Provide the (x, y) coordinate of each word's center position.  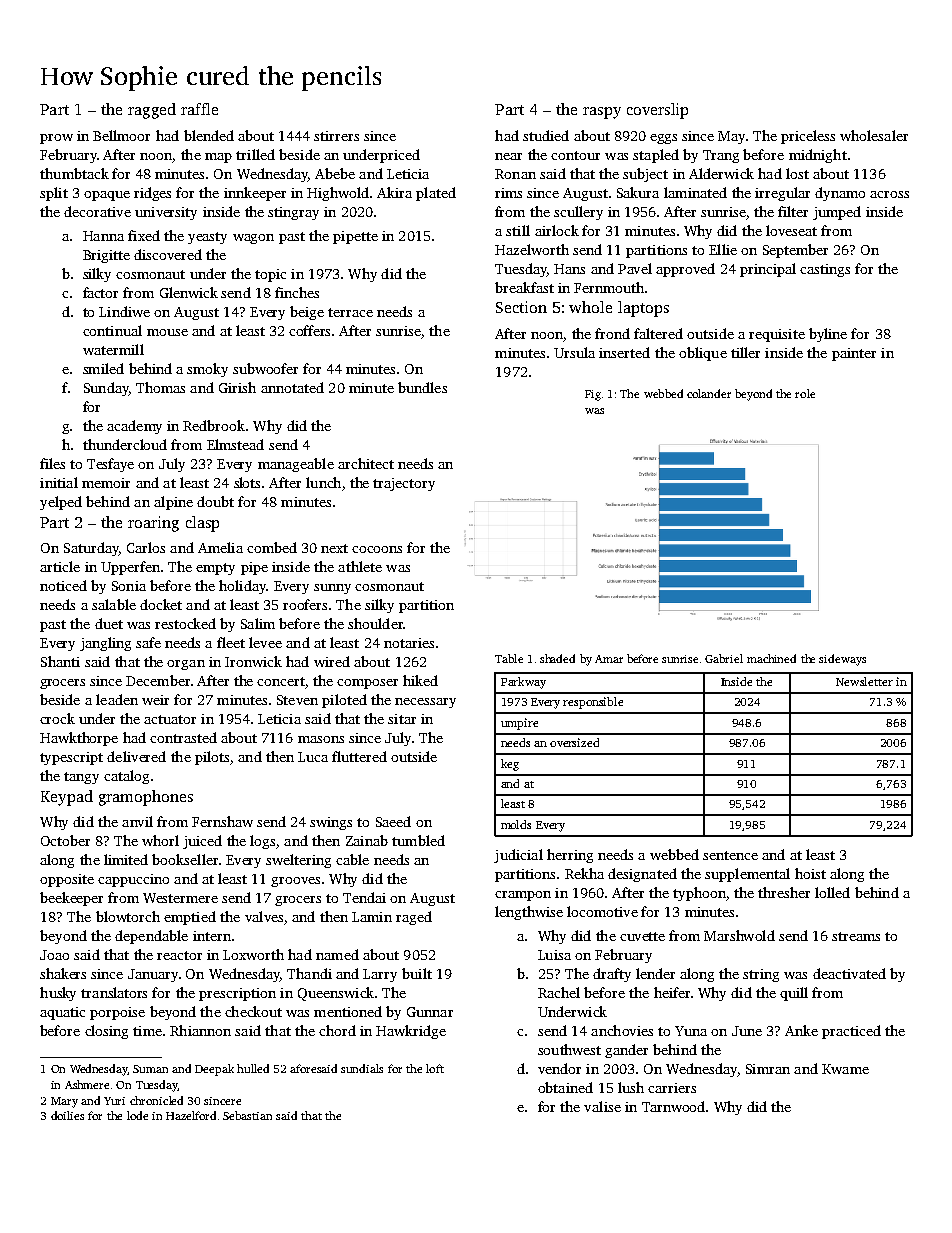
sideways (842, 660)
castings (825, 270)
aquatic (62, 1013)
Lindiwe (124, 311)
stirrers (336, 136)
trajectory (404, 484)
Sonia (129, 586)
